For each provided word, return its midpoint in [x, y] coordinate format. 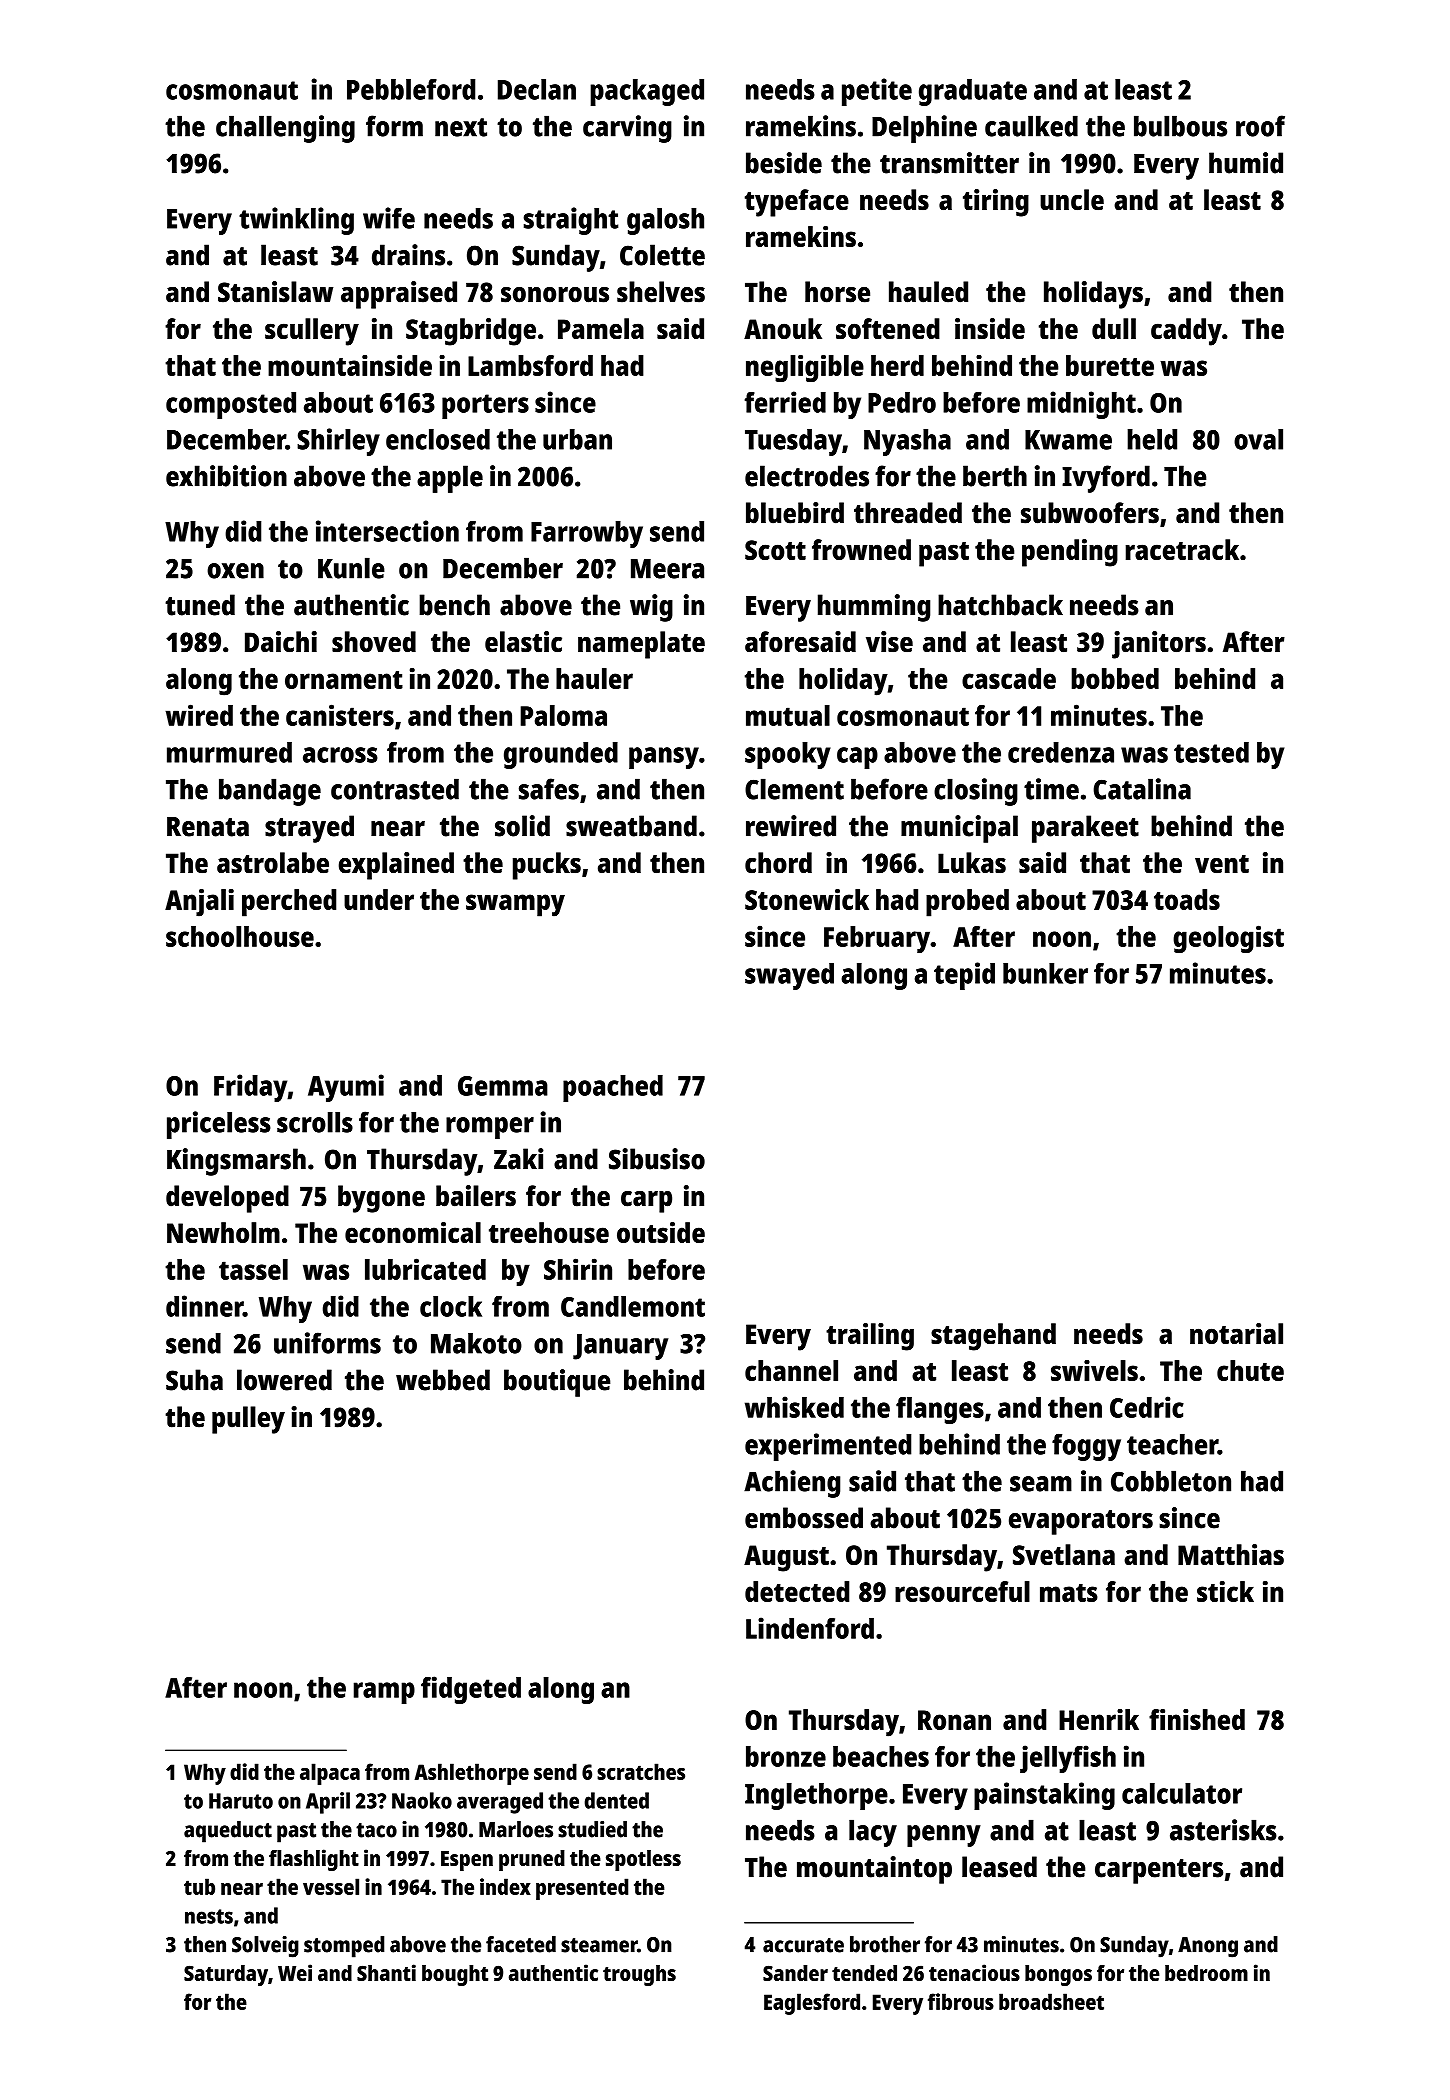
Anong [1208, 1947]
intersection [387, 531]
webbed [443, 1380]
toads [1187, 899]
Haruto [241, 1801]
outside [661, 1232]
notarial [1236, 1333]
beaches [881, 1756]
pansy [664, 758]
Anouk [783, 328]
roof [1260, 126]
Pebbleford [411, 89]
